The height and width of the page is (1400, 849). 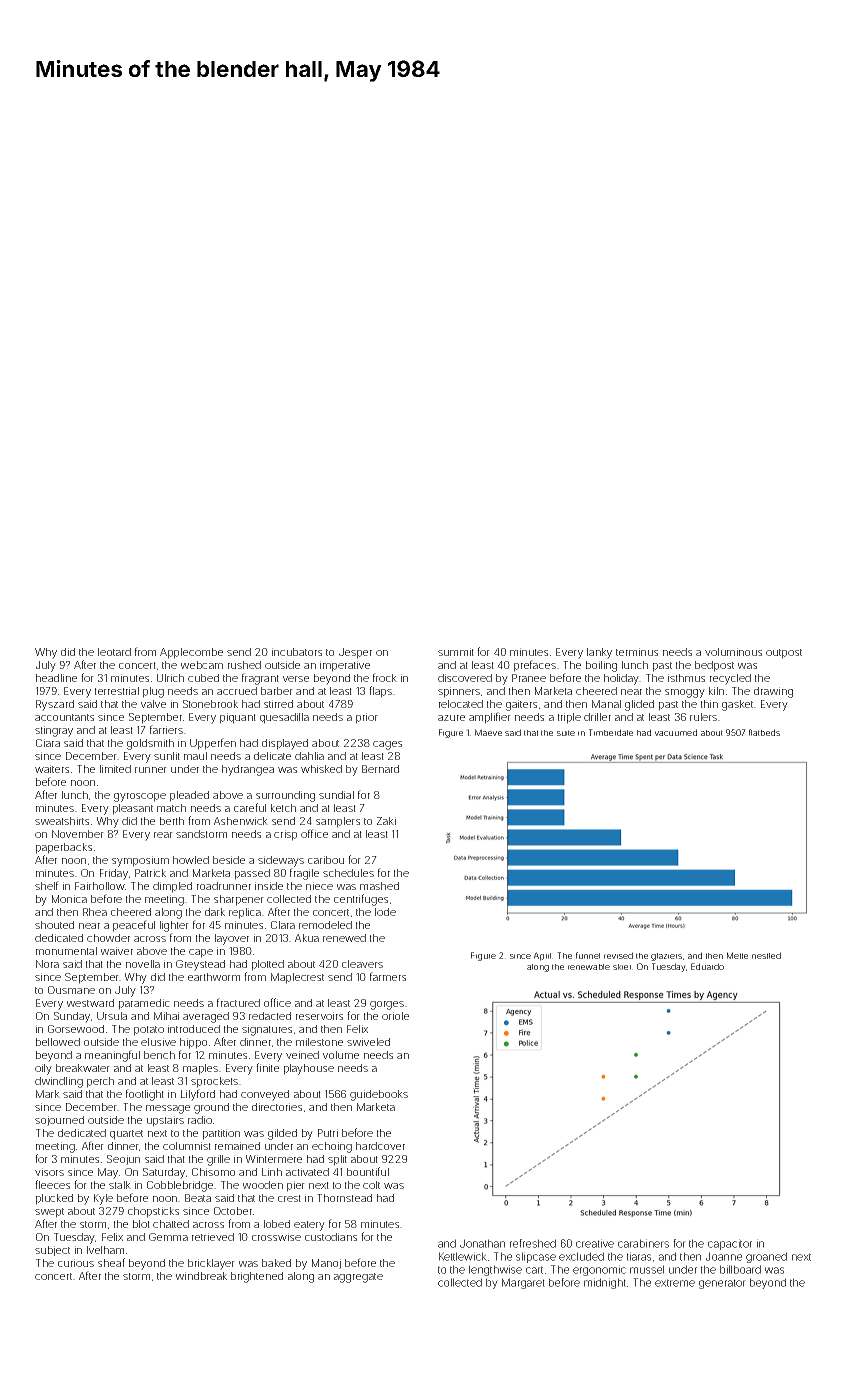 I want to click on Margaret, so click(x=523, y=1283).
